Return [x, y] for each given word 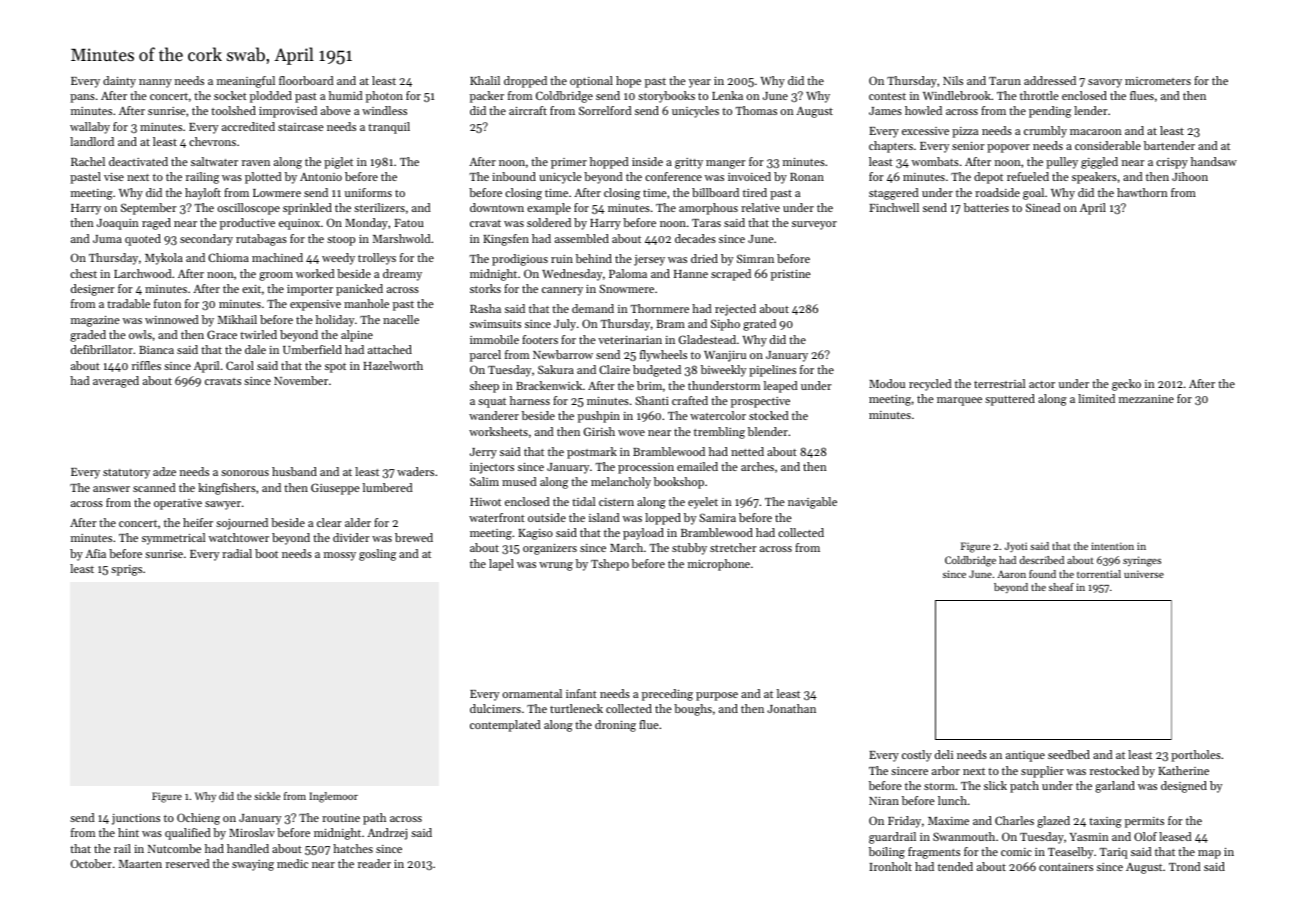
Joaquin [118, 224]
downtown [497, 207]
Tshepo [610, 565]
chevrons [212, 141]
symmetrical [173, 539]
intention [1112, 546]
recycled [930, 385]
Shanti [652, 400]
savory [1105, 83]
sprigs [126, 570]
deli [944, 754]
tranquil [389, 128]
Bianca [156, 350]
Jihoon [1190, 176]
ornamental [532, 693]
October [91, 863]
